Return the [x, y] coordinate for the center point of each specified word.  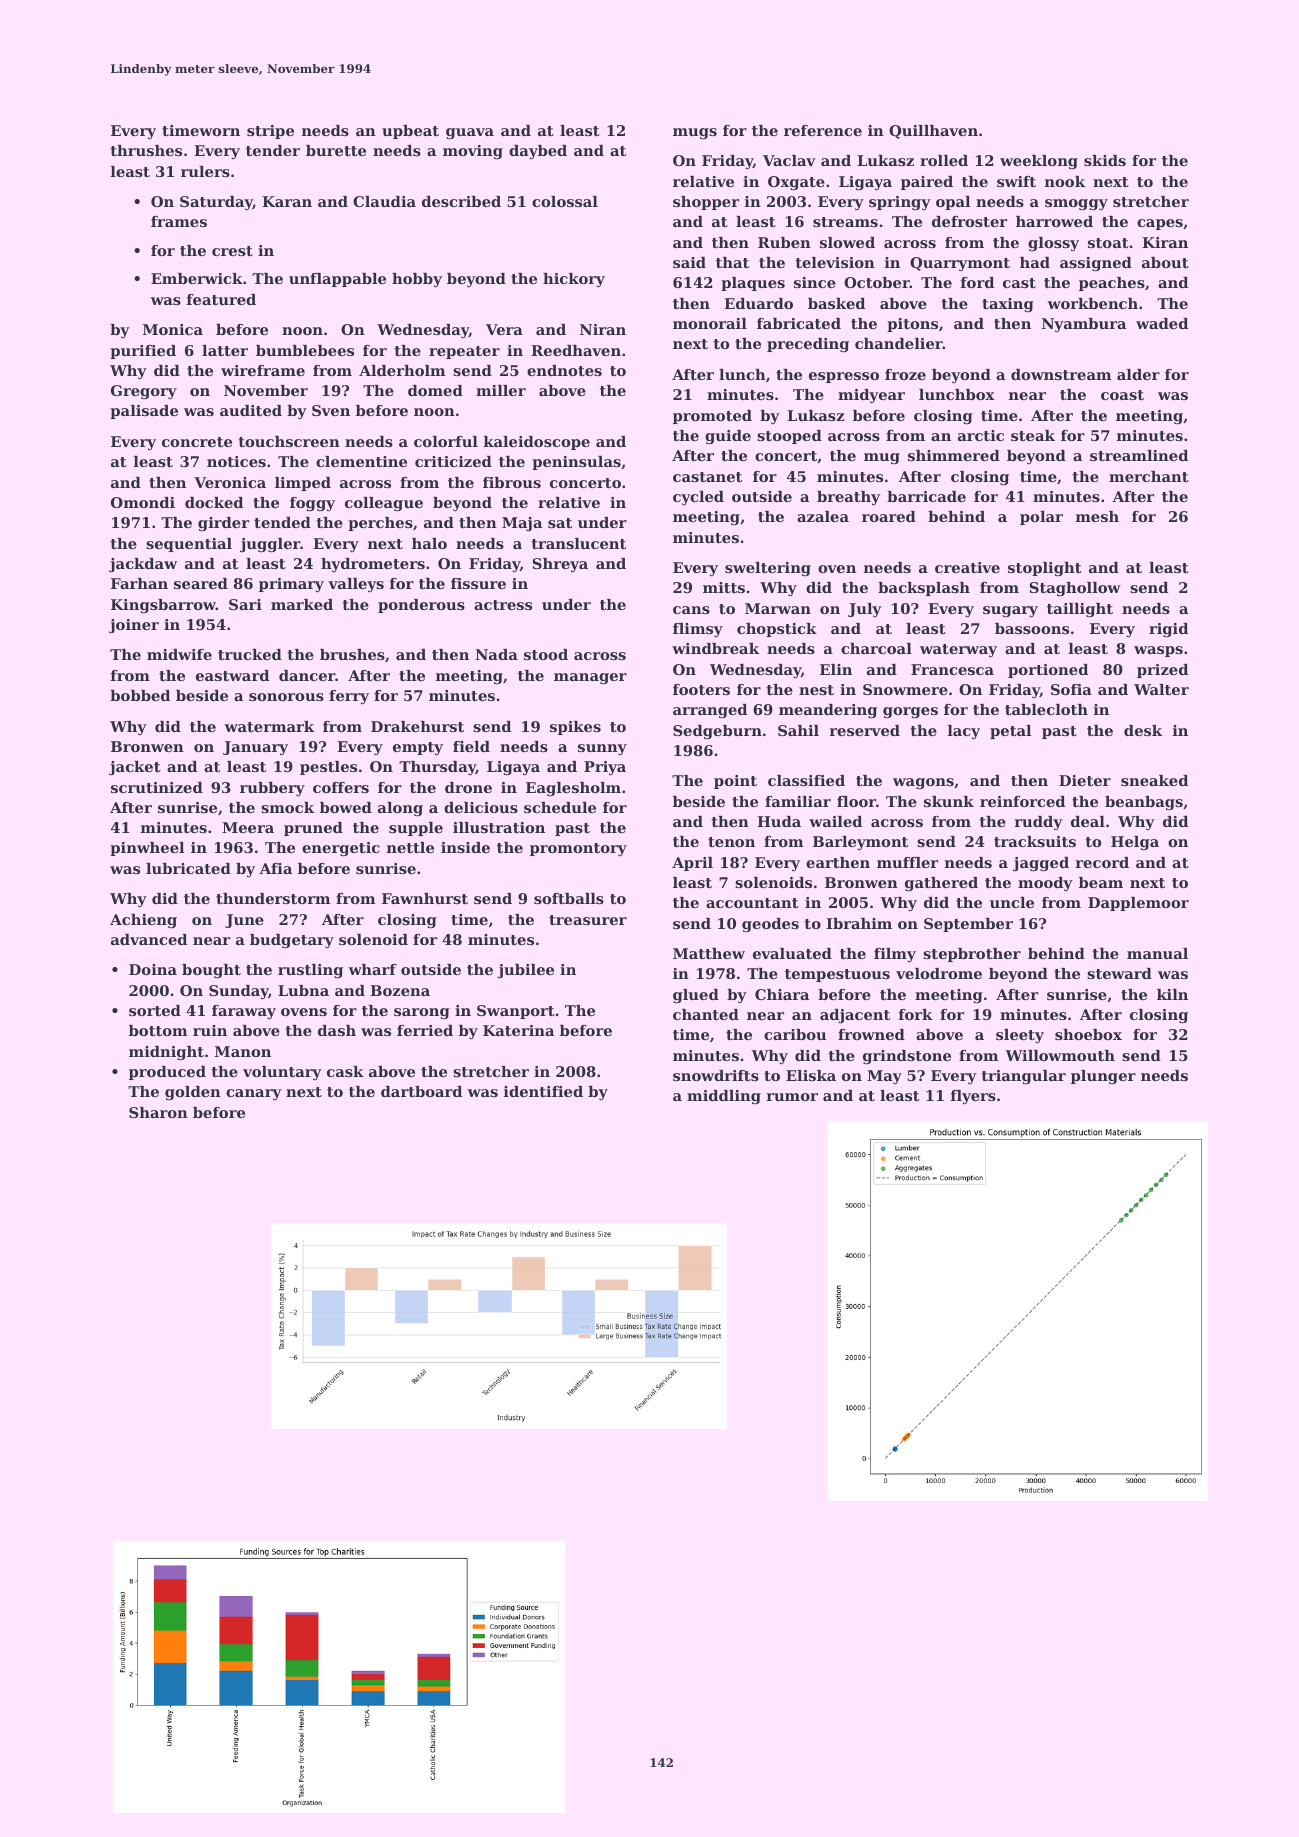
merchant [1149, 476]
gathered [941, 884]
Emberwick [197, 278]
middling [724, 1097]
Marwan [778, 608]
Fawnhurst [425, 898]
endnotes [564, 370]
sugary [1010, 611]
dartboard [421, 1091]
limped [303, 484]
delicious [481, 807]
